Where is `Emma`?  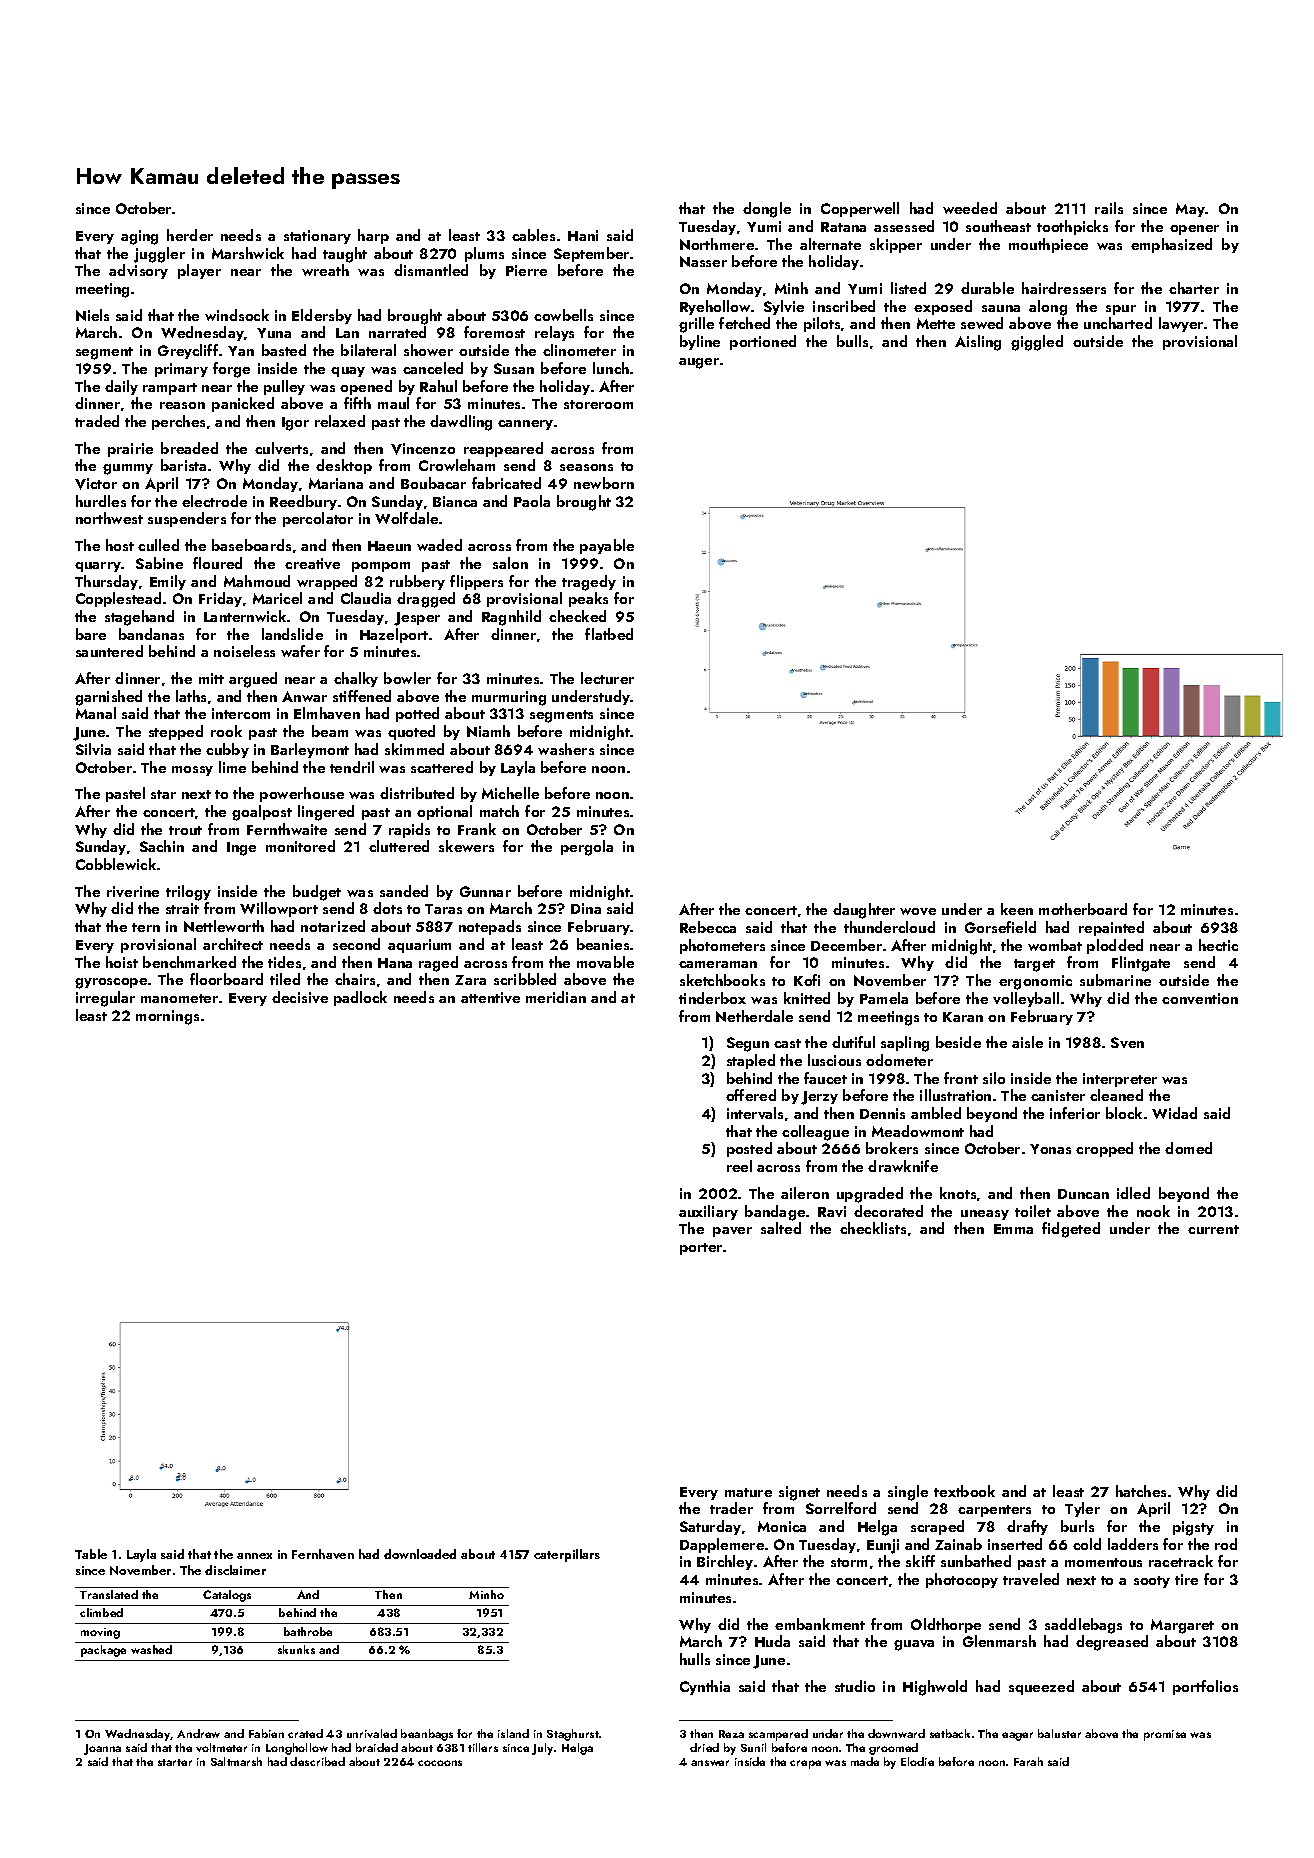 Emma is located at coordinates (1013, 1229).
